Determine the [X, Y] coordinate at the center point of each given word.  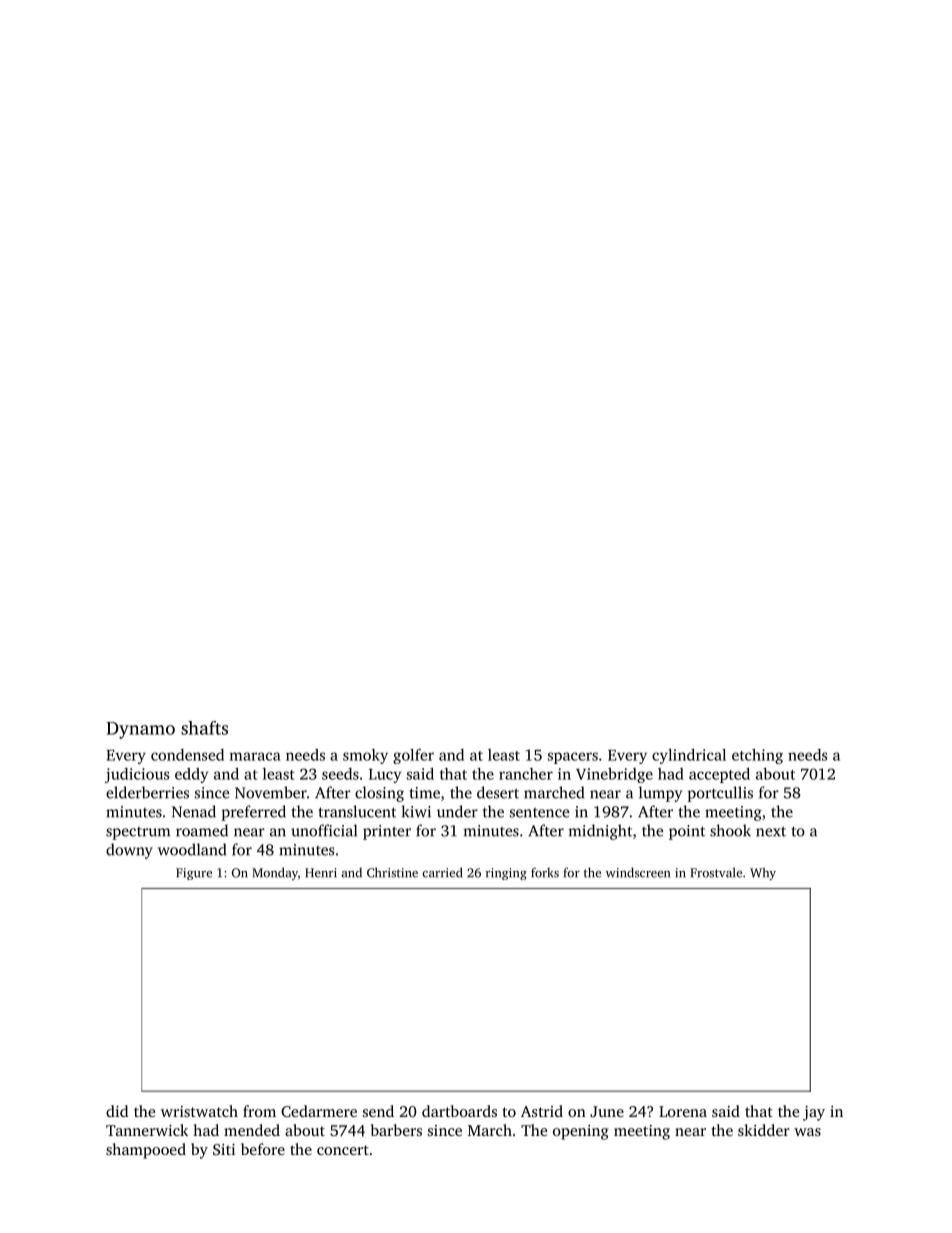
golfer [413, 756]
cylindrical [689, 756]
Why [763, 874]
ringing [506, 874]
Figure [194, 874]
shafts [204, 728]
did [117, 1111]
